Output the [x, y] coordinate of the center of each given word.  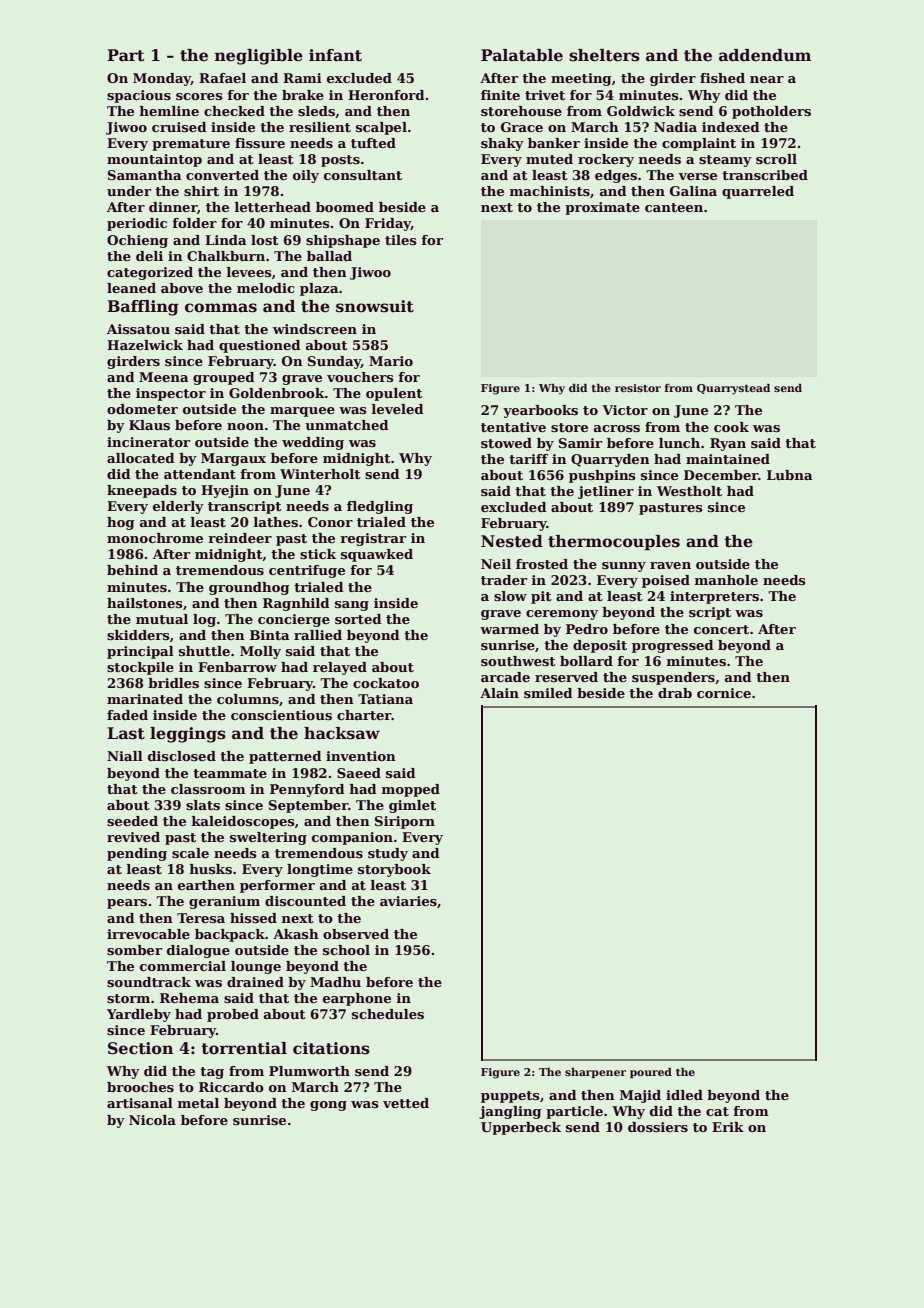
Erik [728, 1127]
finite [500, 95]
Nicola [152, 1120]
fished [722, 78]
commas [221, 308]
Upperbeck [521, 1128]
